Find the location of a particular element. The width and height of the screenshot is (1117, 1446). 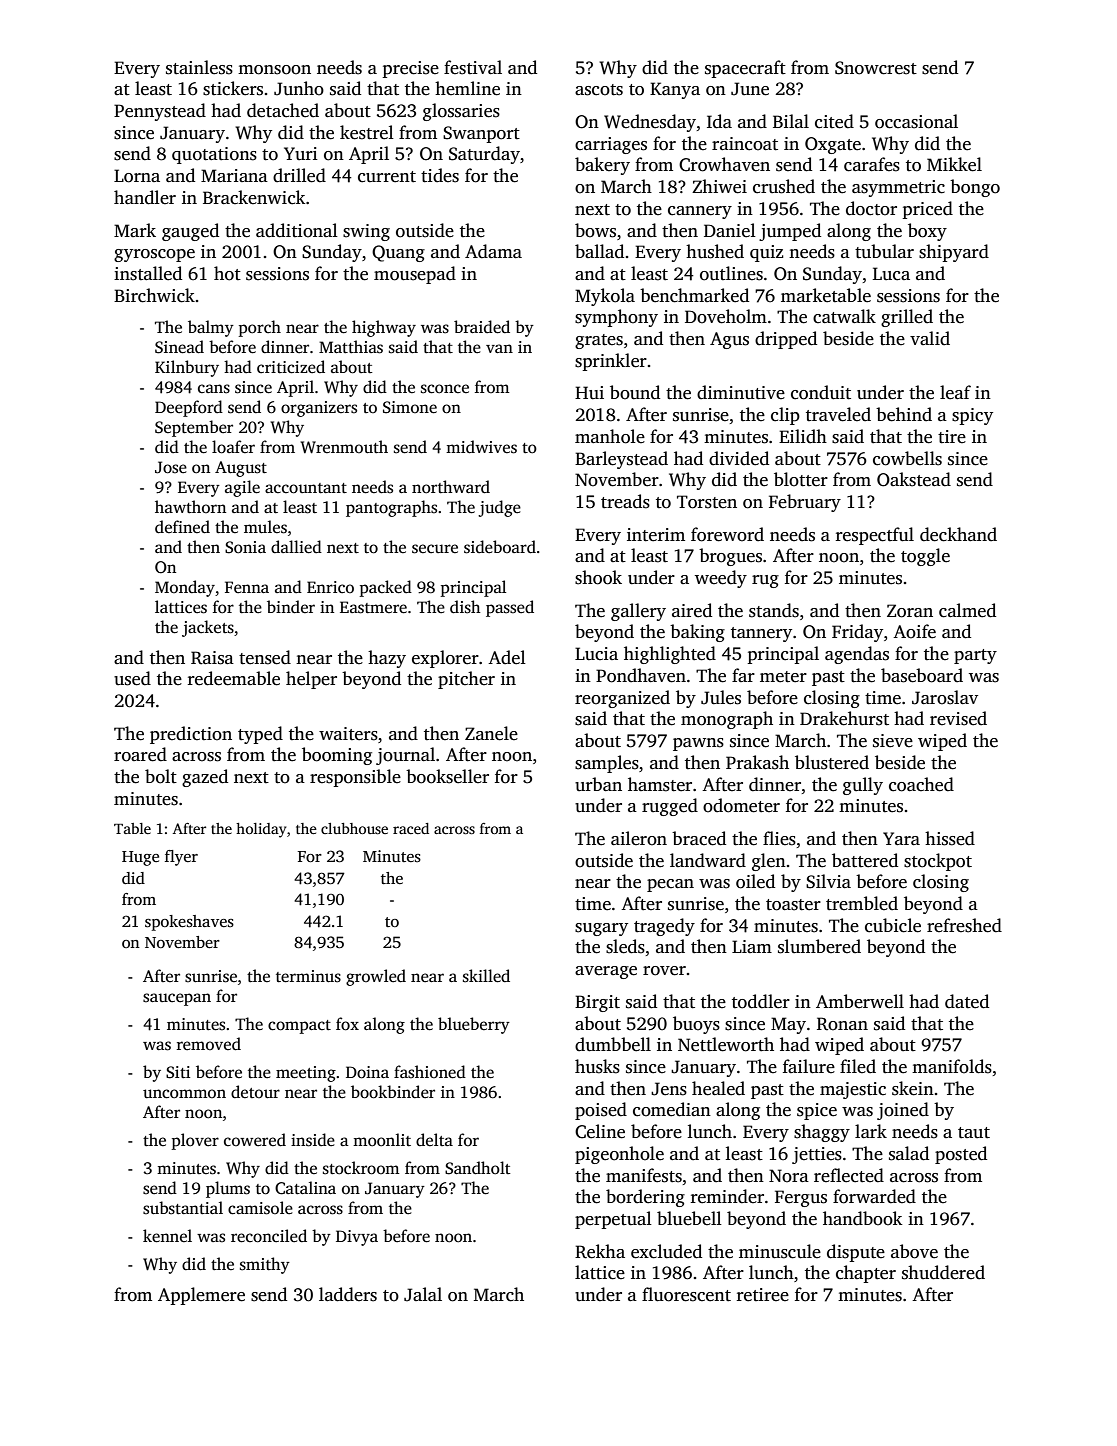

Jules is located at coordinates (721, 697).
